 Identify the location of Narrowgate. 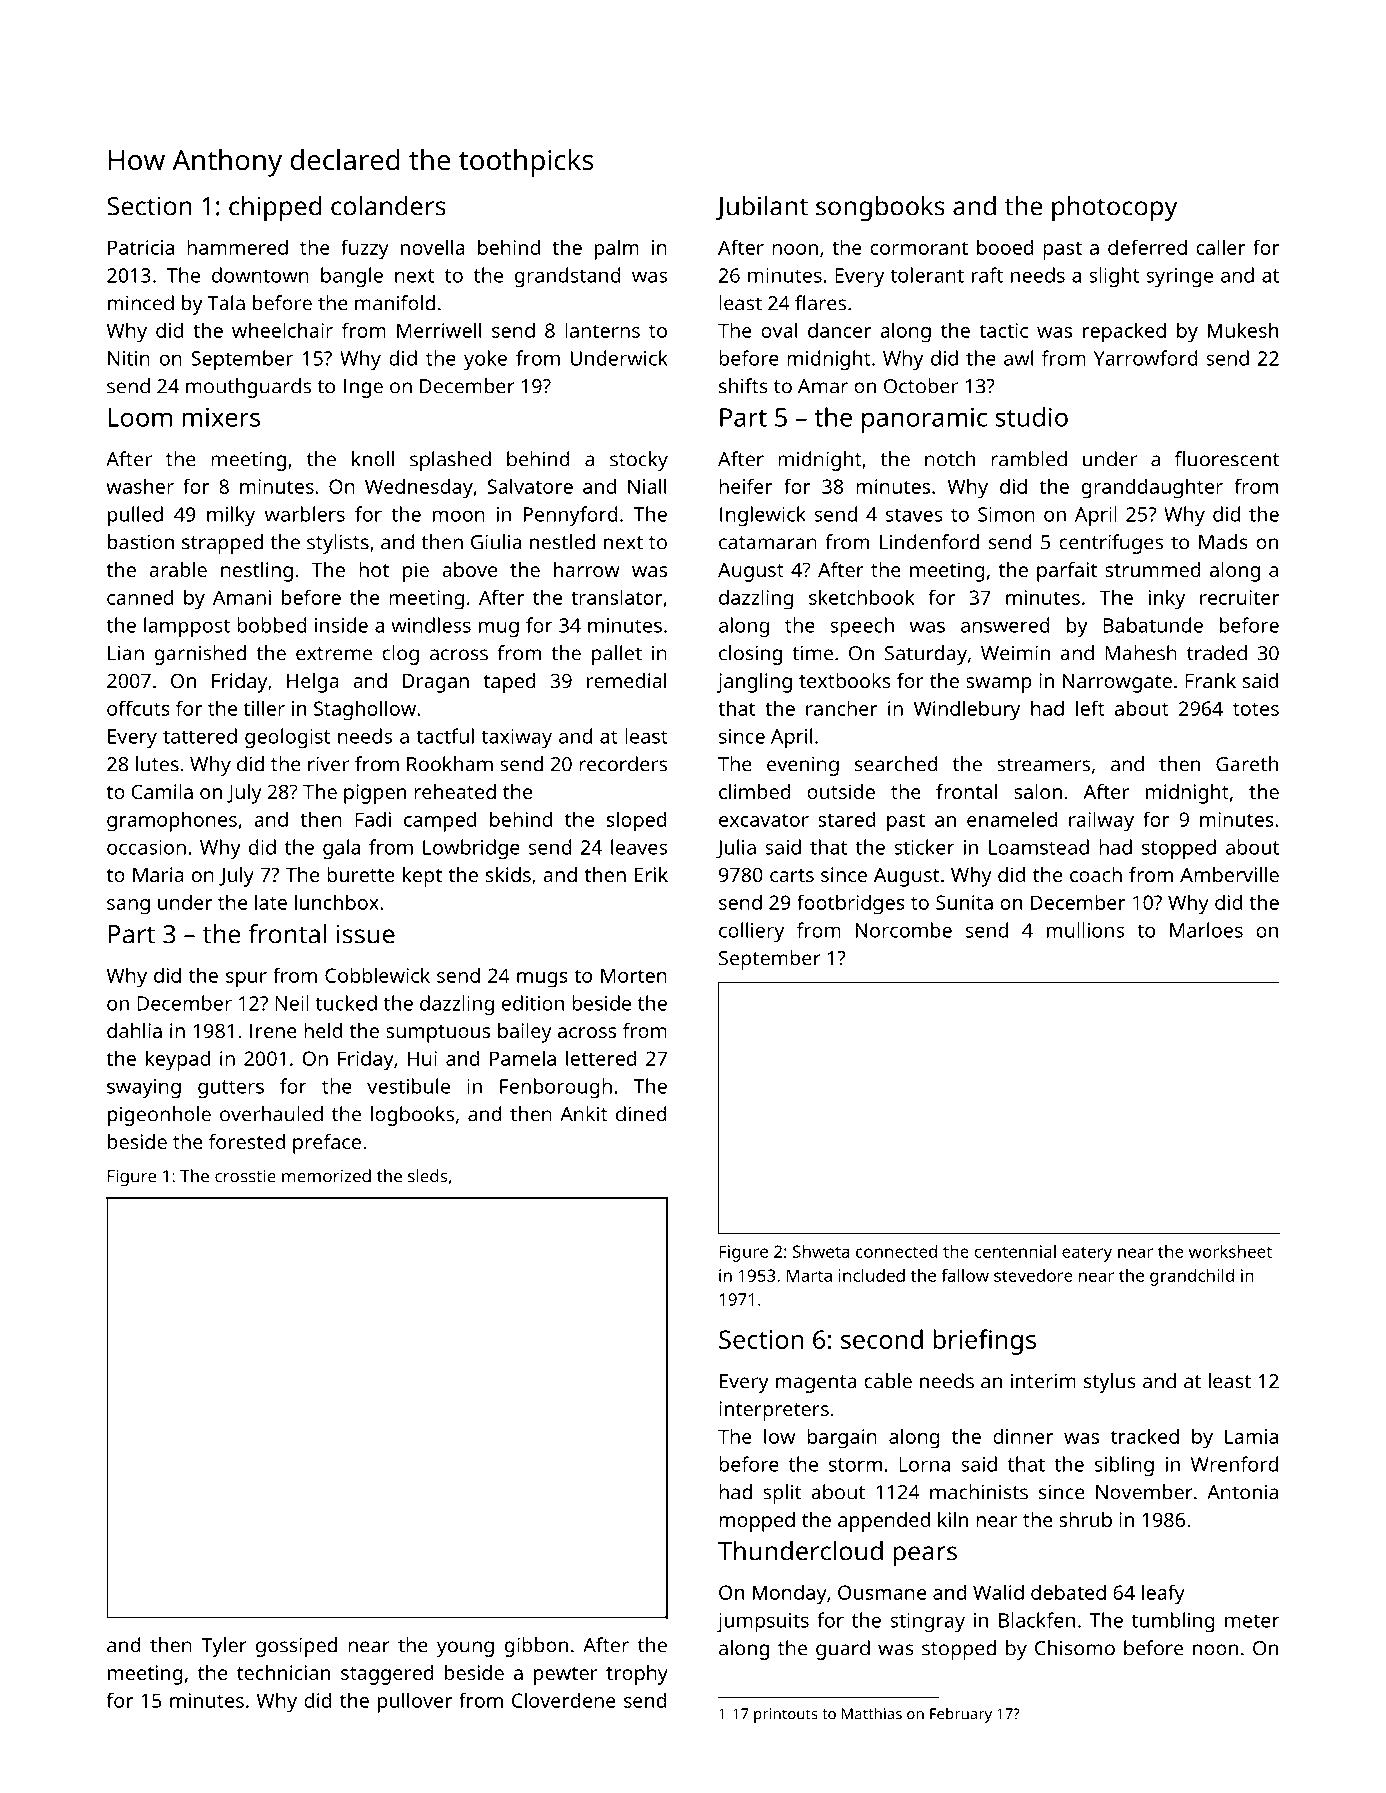
(1117, 683).
